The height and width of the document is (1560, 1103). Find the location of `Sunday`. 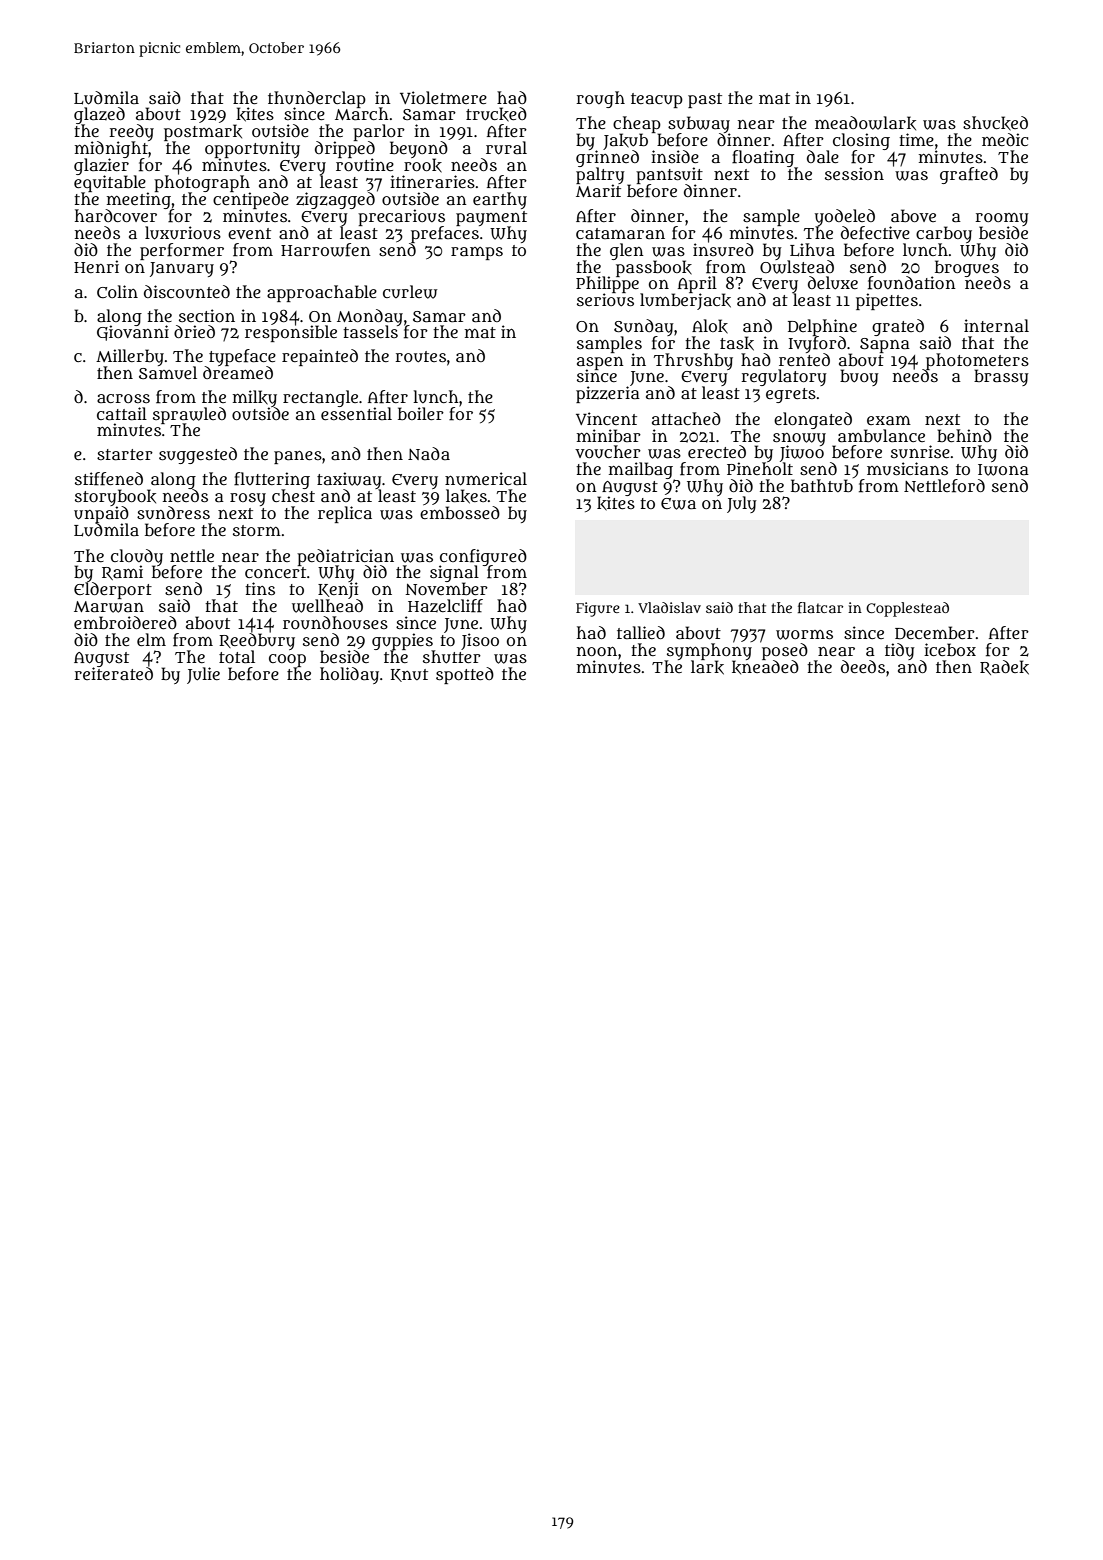

Sunday is located at coordinates (644, 327).
